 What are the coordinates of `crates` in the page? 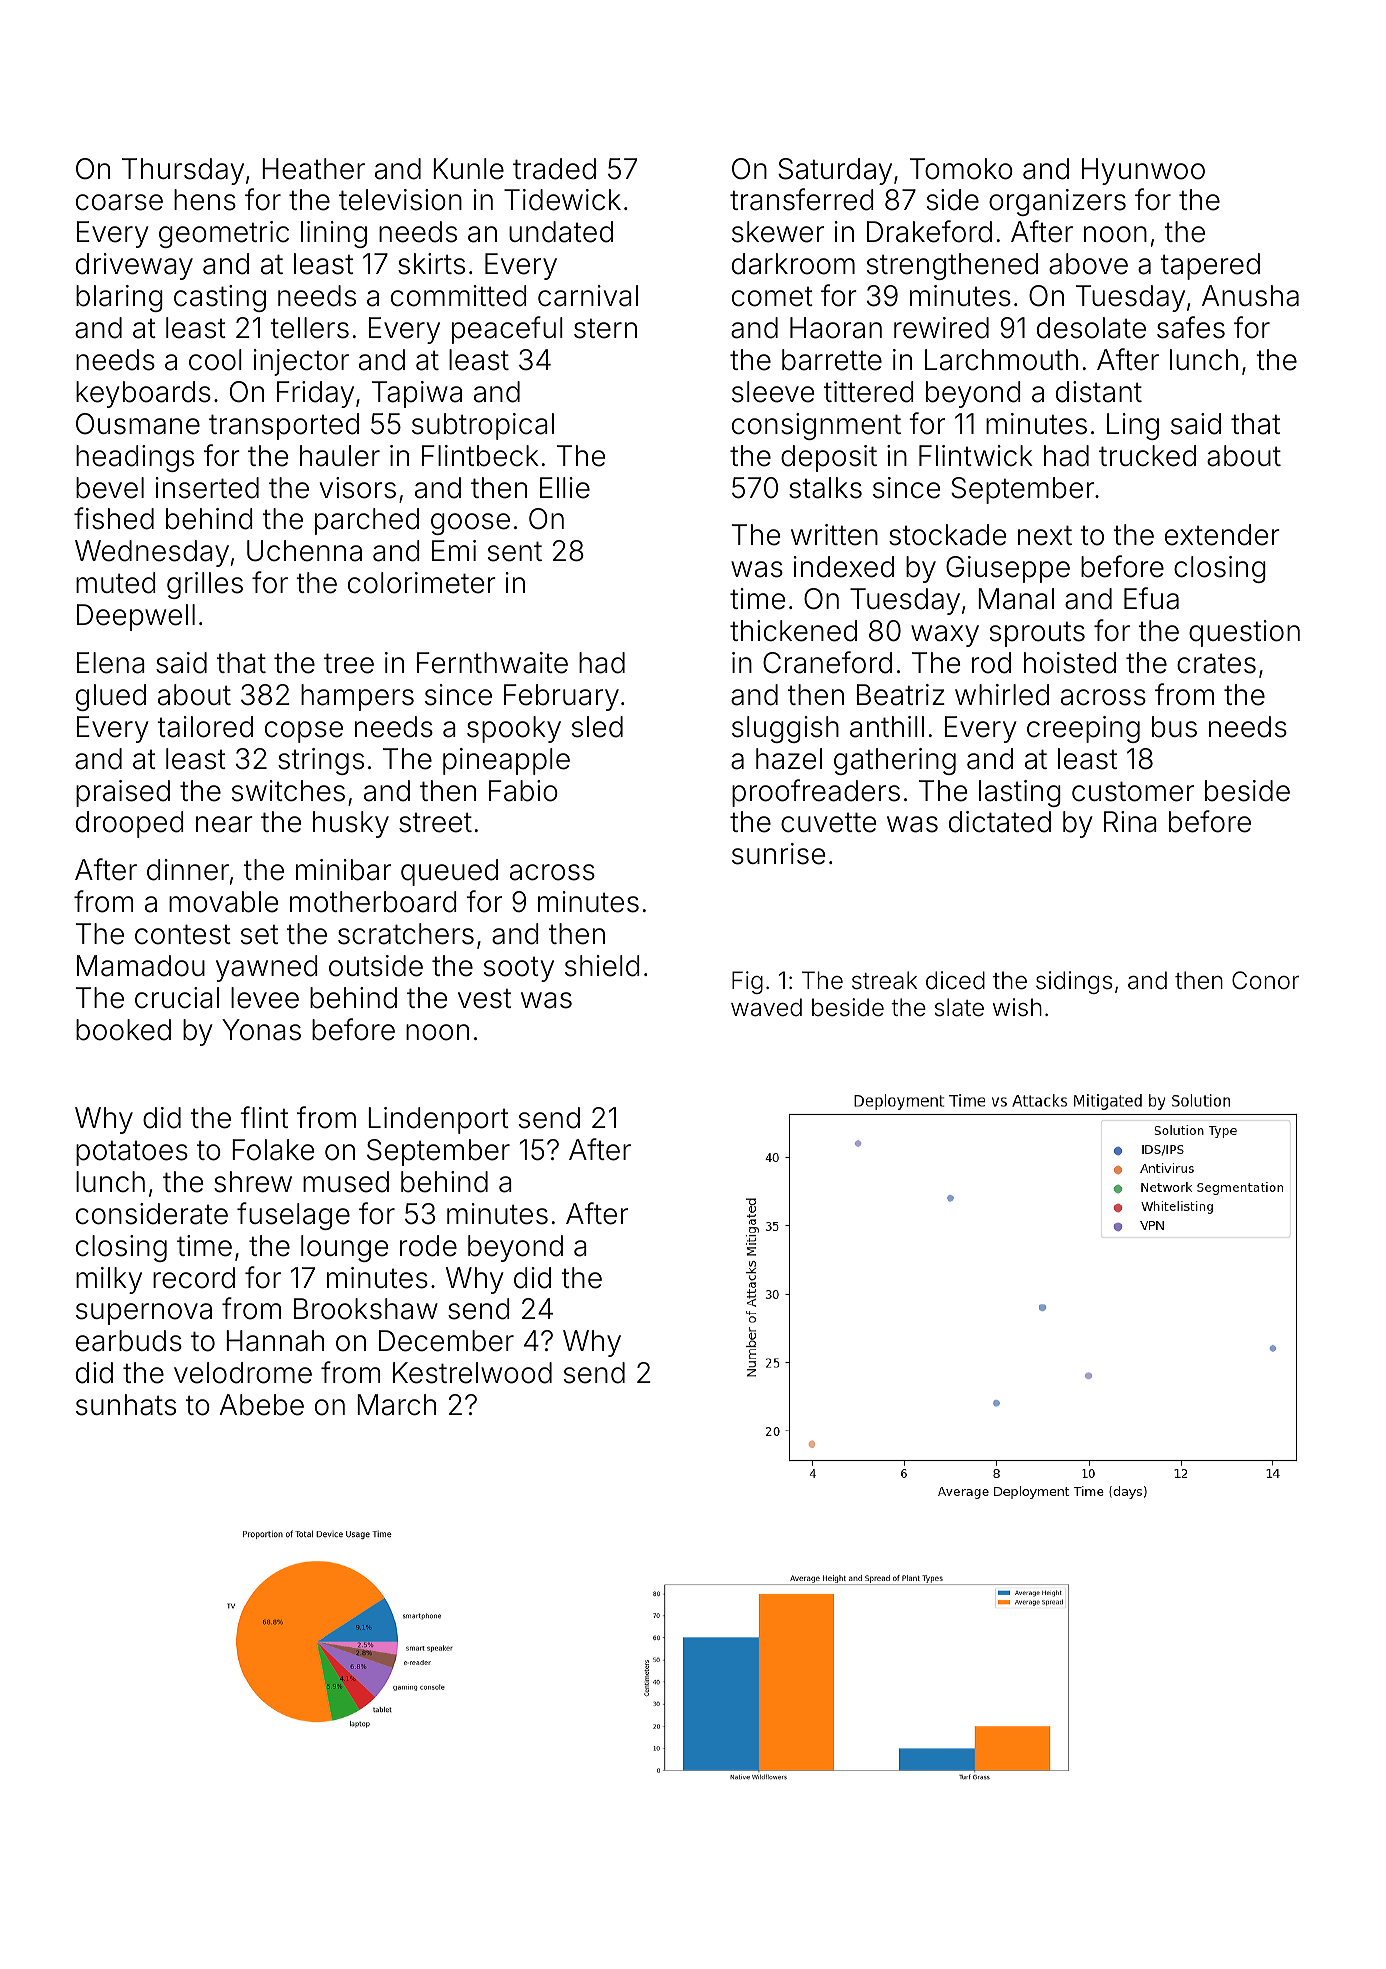 It's located at (1216, 663).
